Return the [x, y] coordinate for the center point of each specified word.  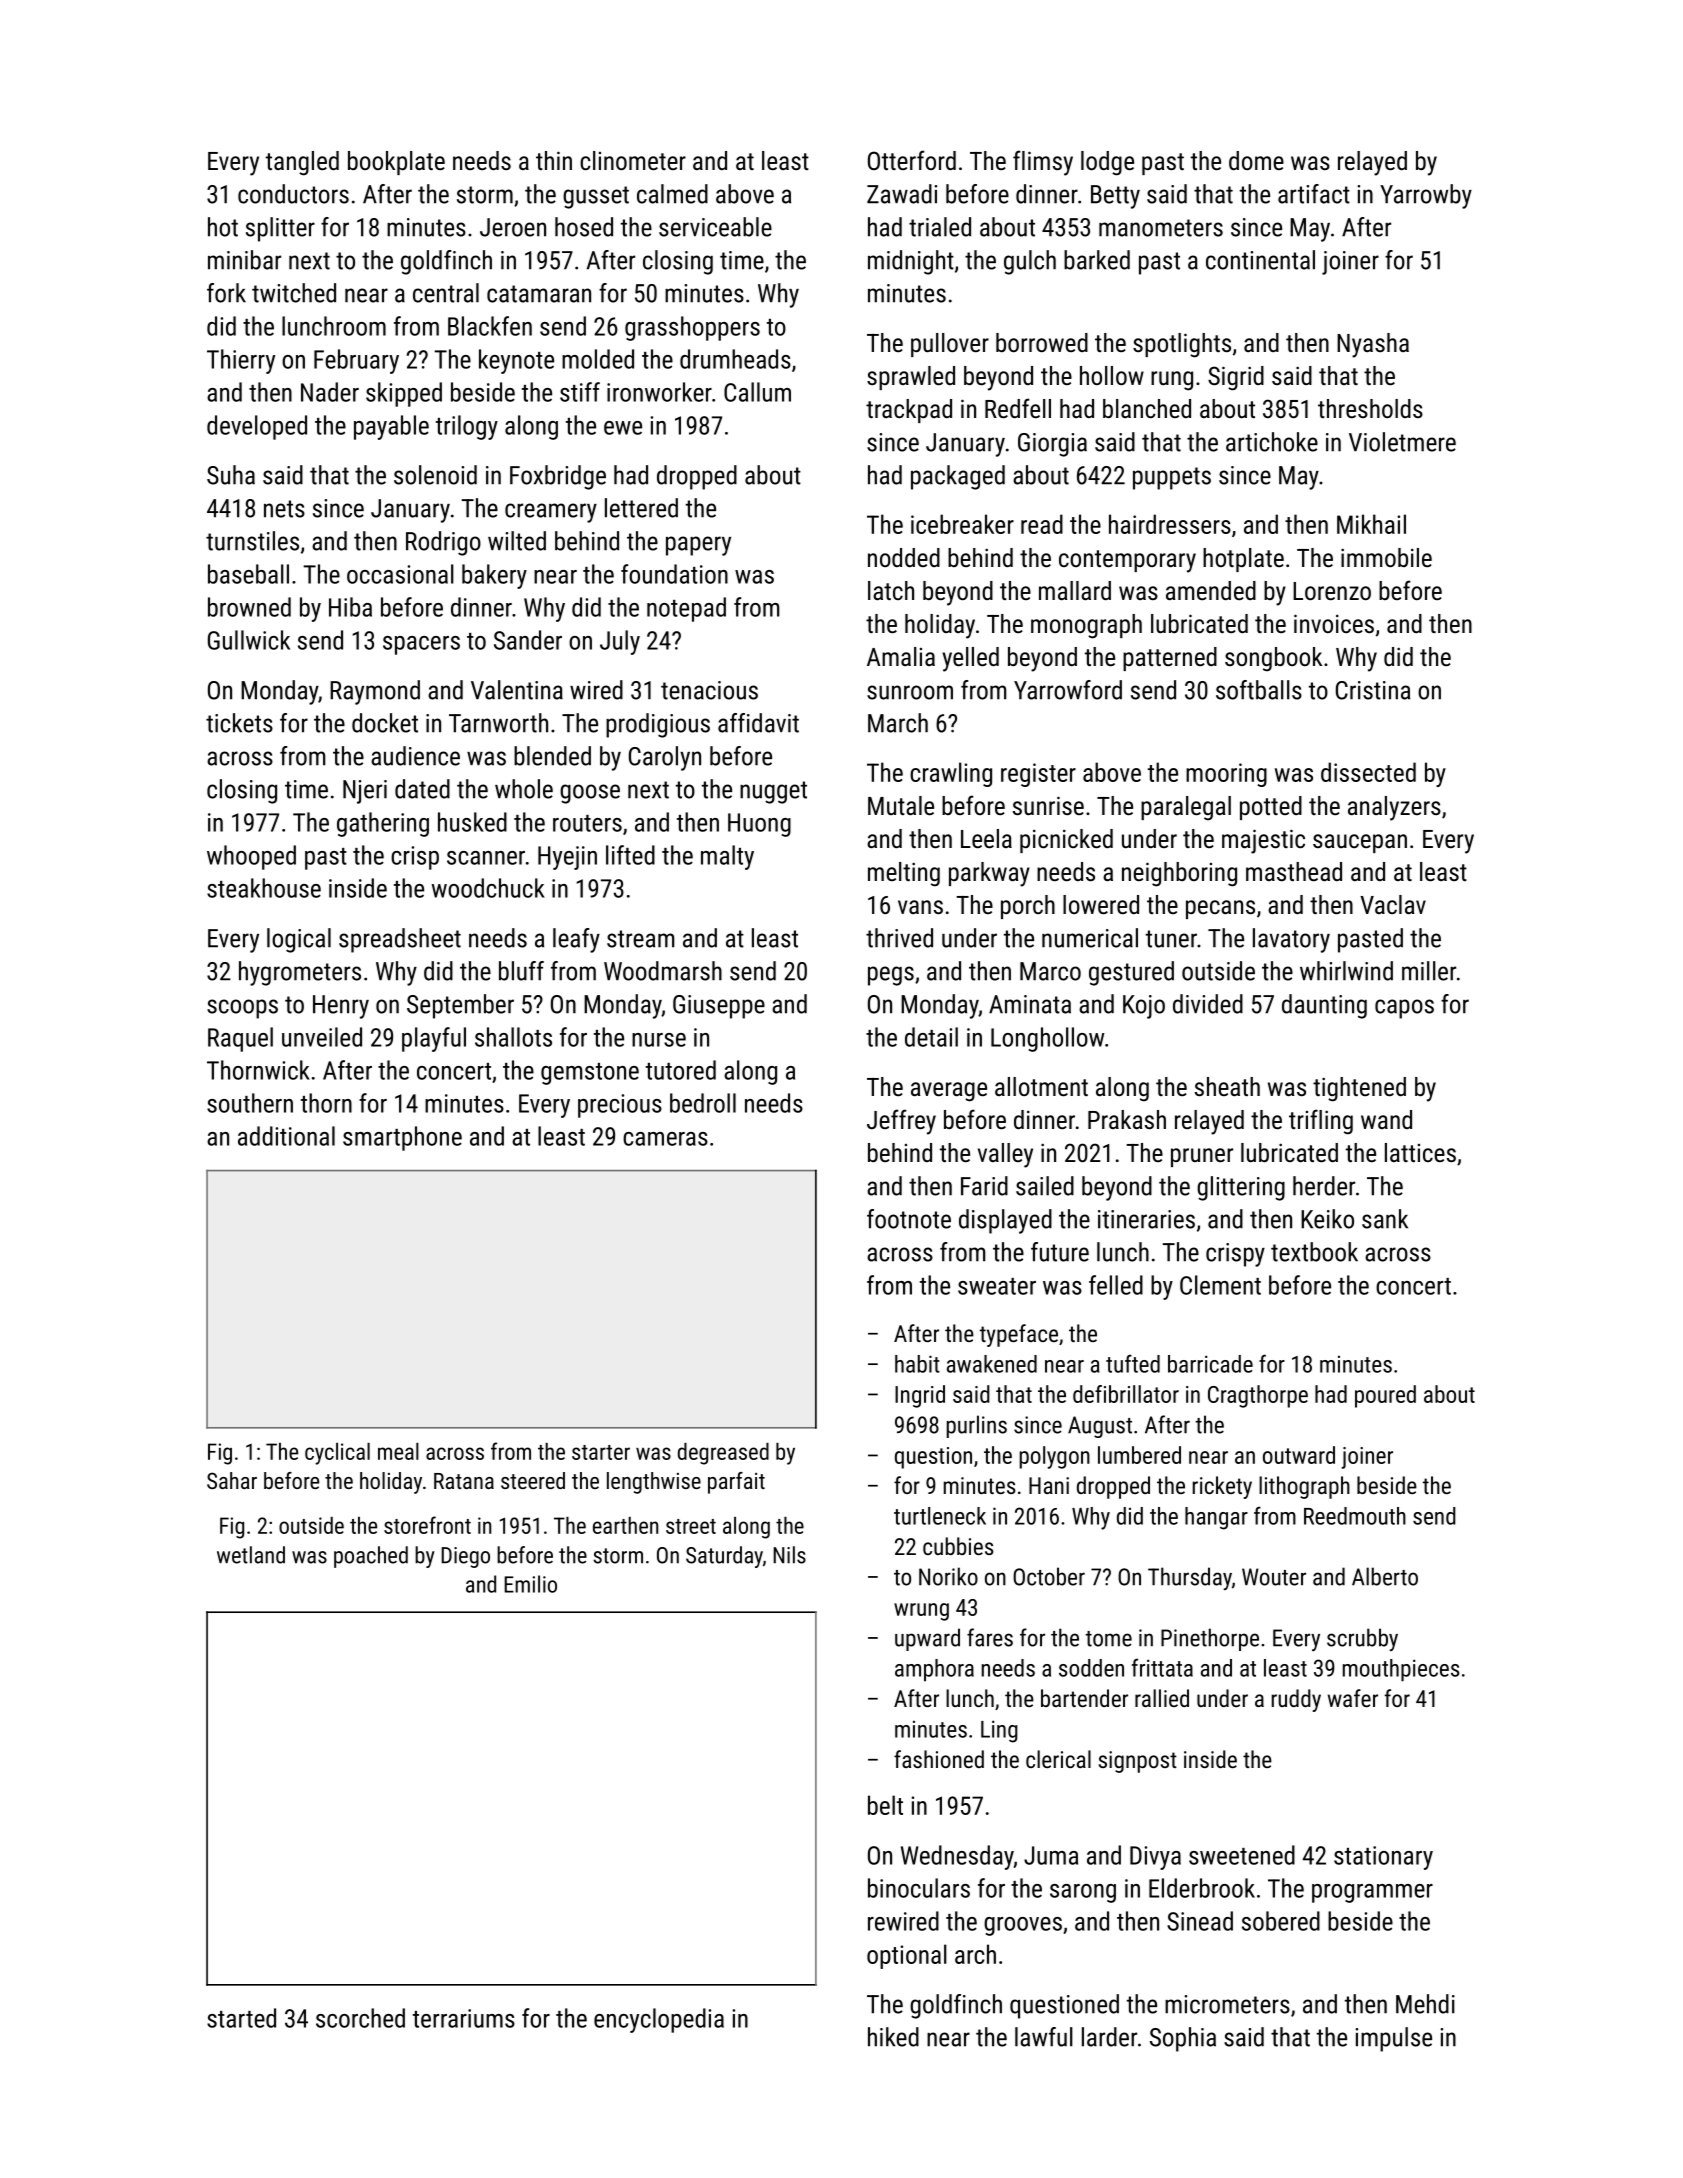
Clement [1220, 1285]
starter [601, 1452]
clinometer [633, 160]
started [241, 2018]
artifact [1314, 194]
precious [620, 1106]
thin [554, 160]
